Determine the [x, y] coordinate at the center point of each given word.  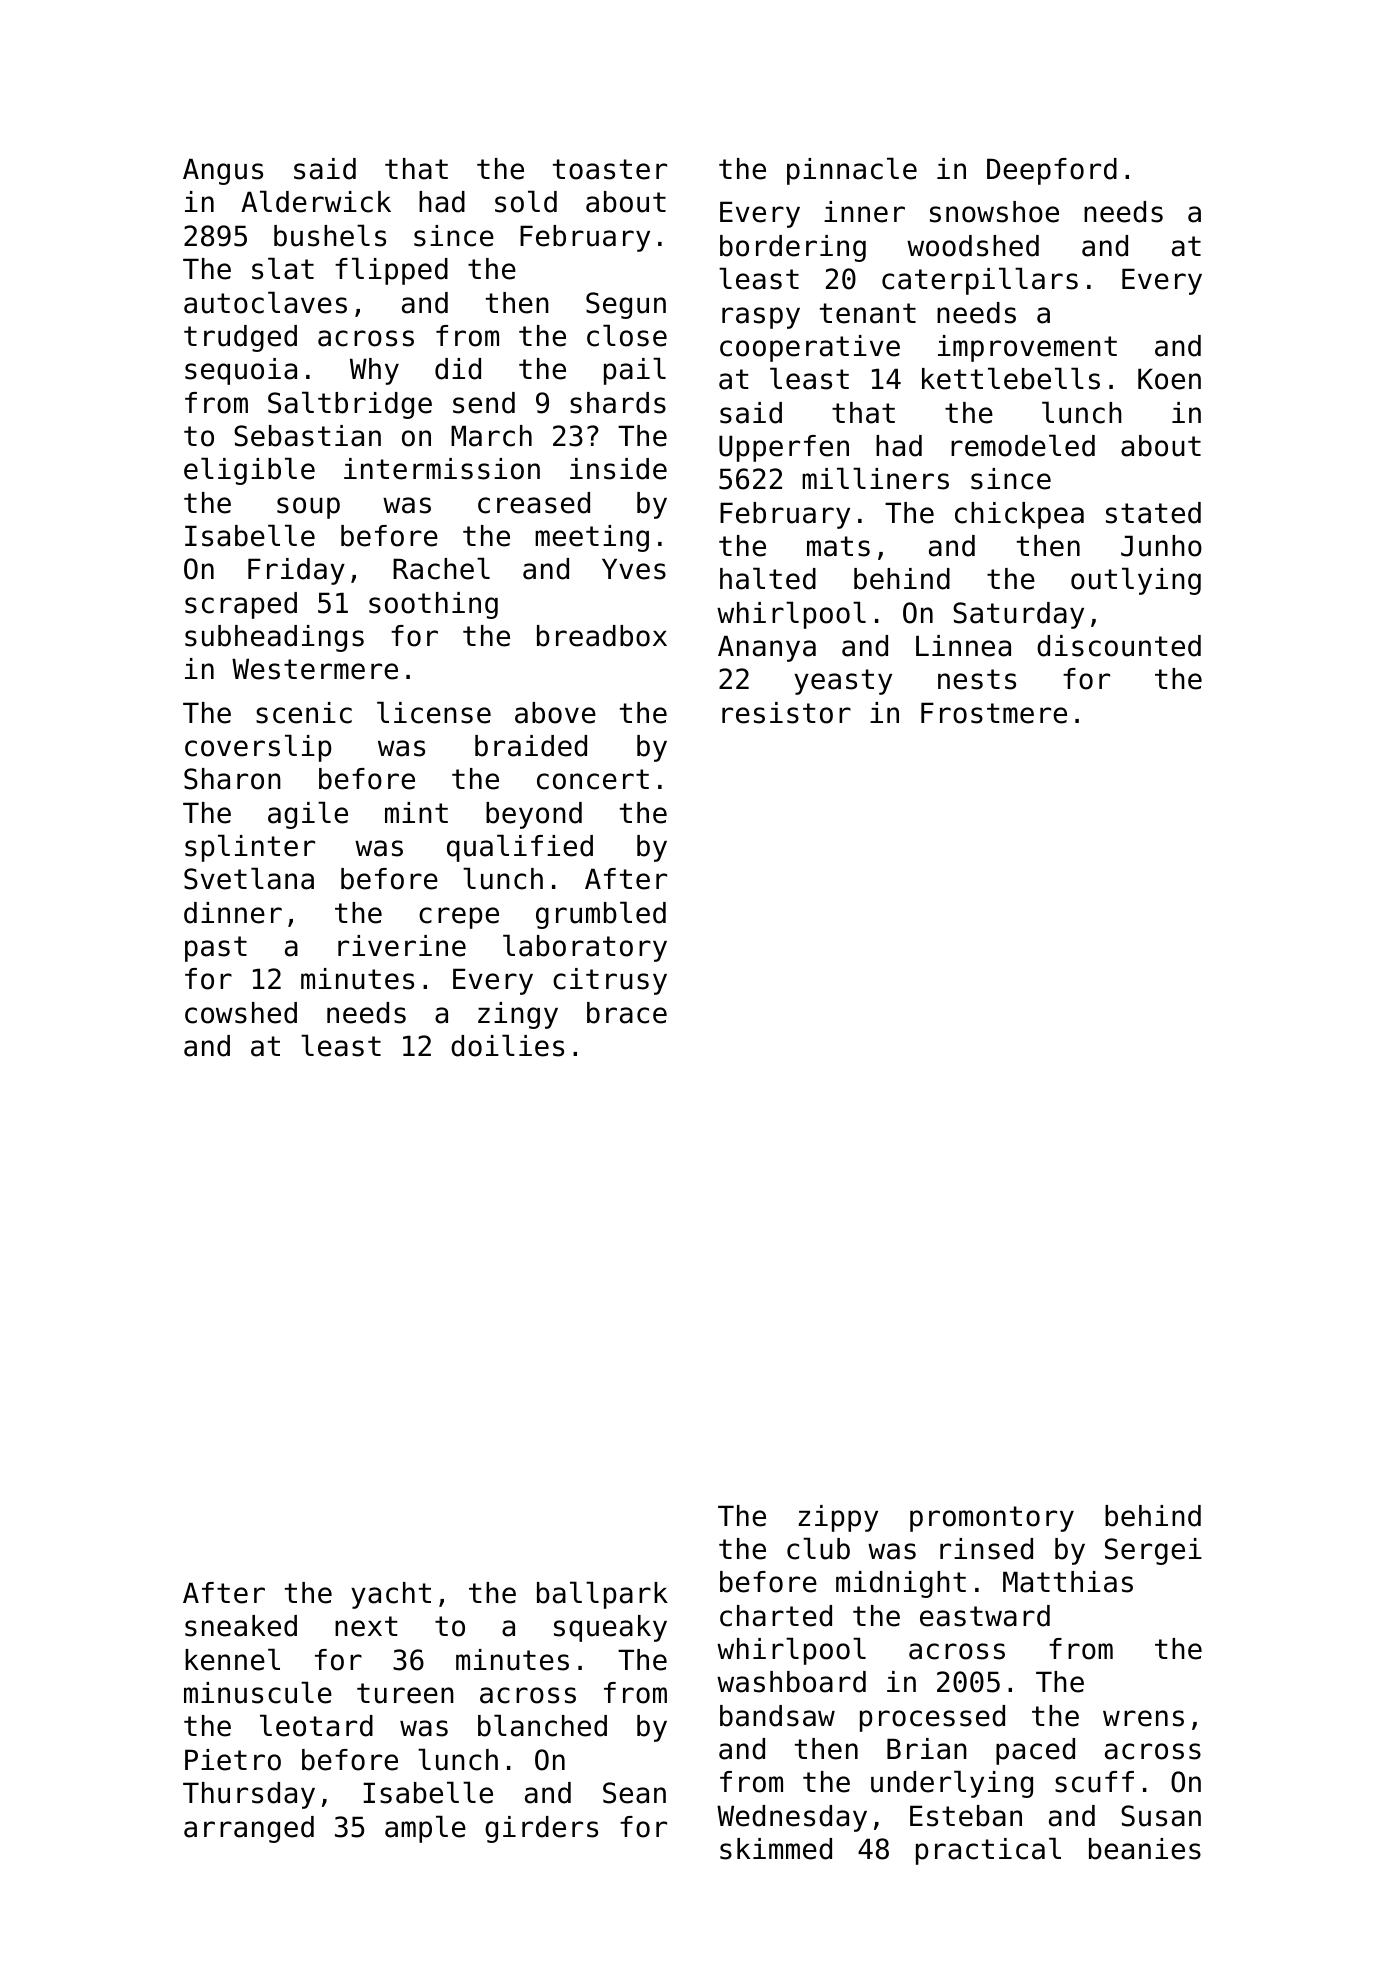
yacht [391, 1595]
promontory [992, 1519]
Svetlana [249, 878]
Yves [634, 569]
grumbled [601, 915]
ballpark [602, 1595]
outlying [1136, 581]
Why [374, 371]
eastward [985, 1616]
